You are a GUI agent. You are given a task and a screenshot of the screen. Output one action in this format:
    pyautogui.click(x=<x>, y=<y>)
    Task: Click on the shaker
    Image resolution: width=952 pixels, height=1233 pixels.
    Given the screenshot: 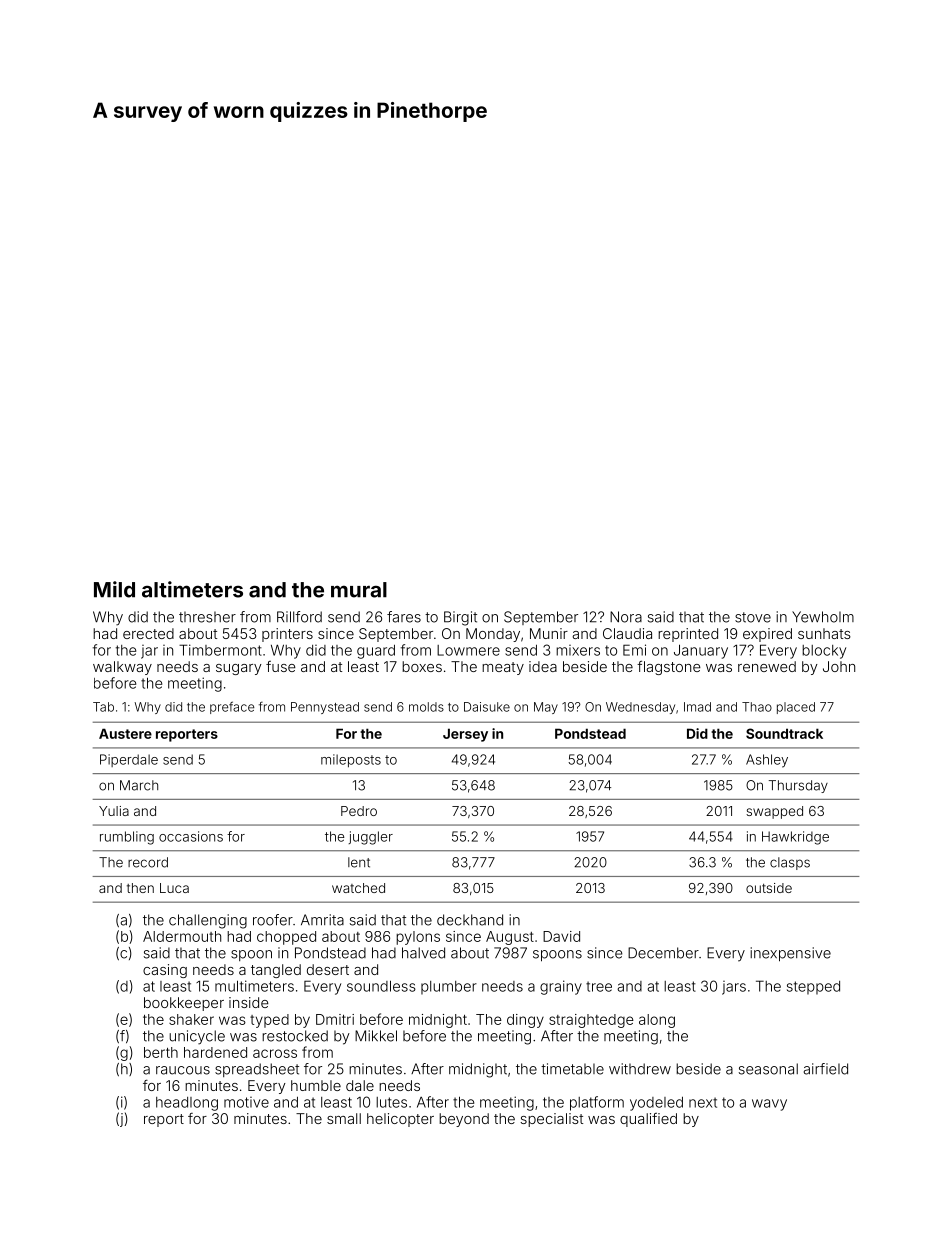 What is the action you would take?
    pyautogui.click(x=191, y=1019)
